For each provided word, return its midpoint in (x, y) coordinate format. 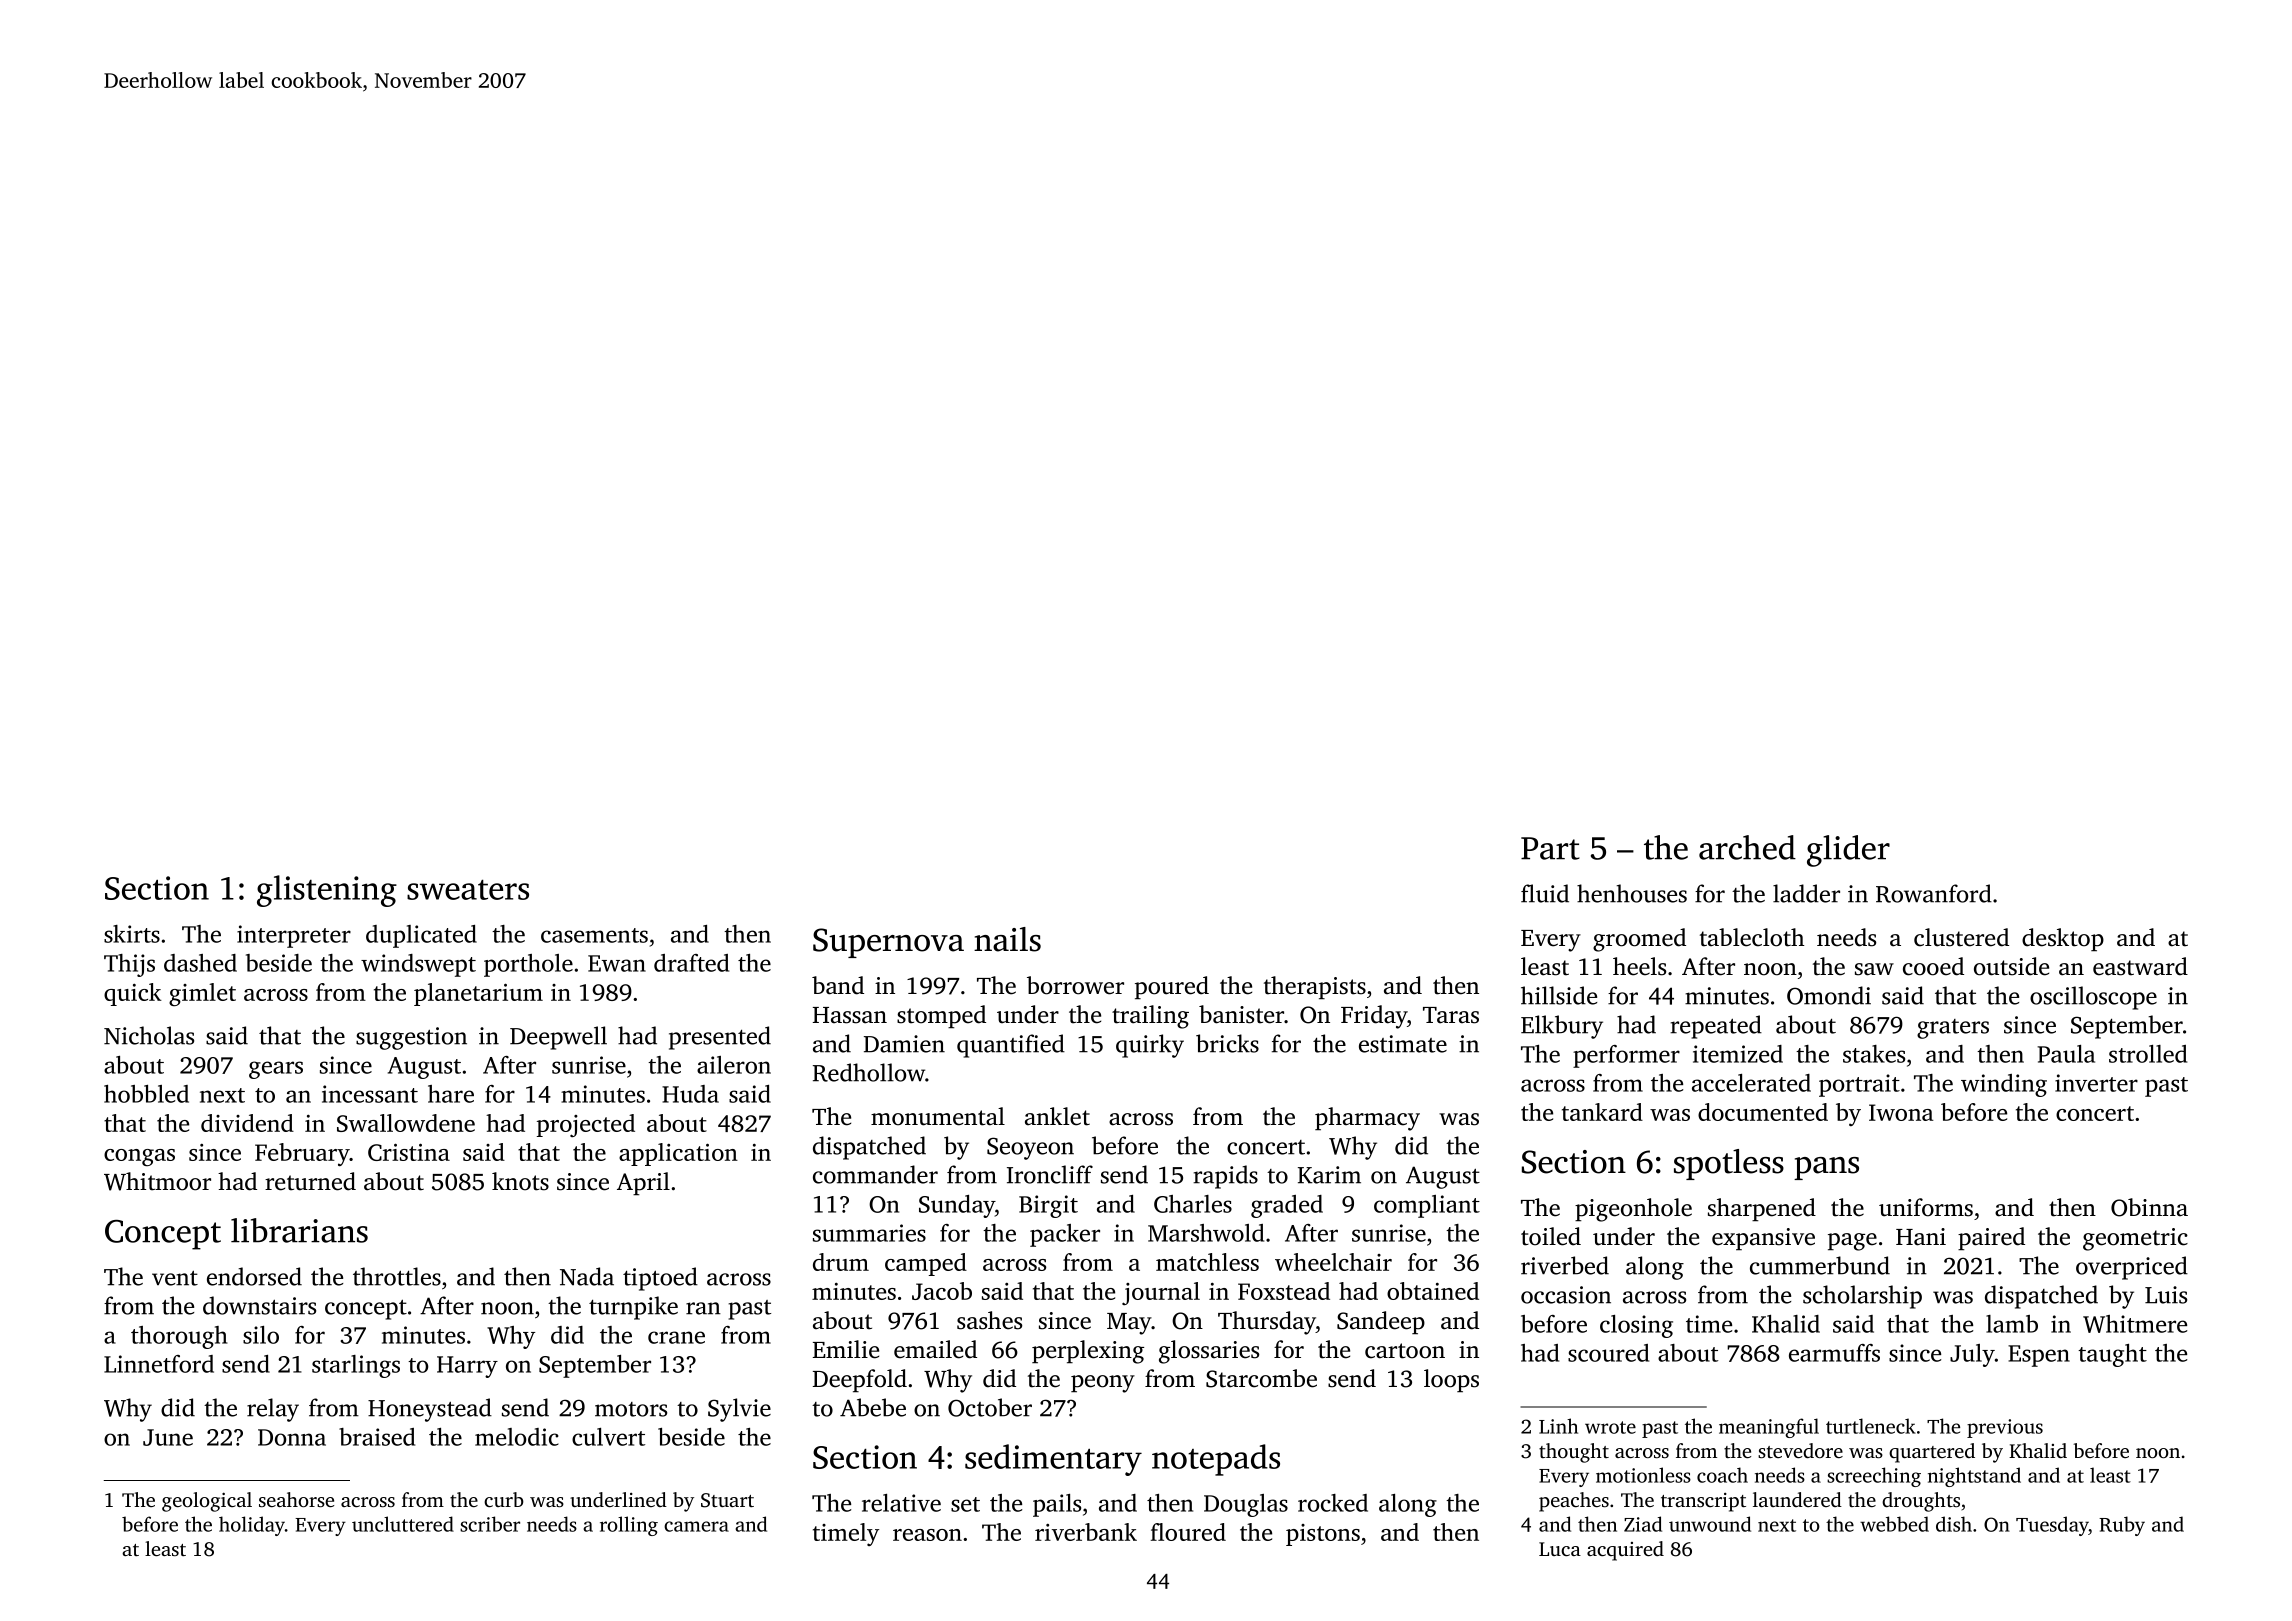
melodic (517, 1437)
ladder (1806, 893)
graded (1287, 1206)
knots (520, 1181)
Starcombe (1261, 1378)
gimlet (202, 994)
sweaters (468, 890)
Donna (292, 1437)
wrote (1610, 1427)
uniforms (1926, 1207)
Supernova (888, 943)
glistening (327, 891)
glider (1848, 851)
